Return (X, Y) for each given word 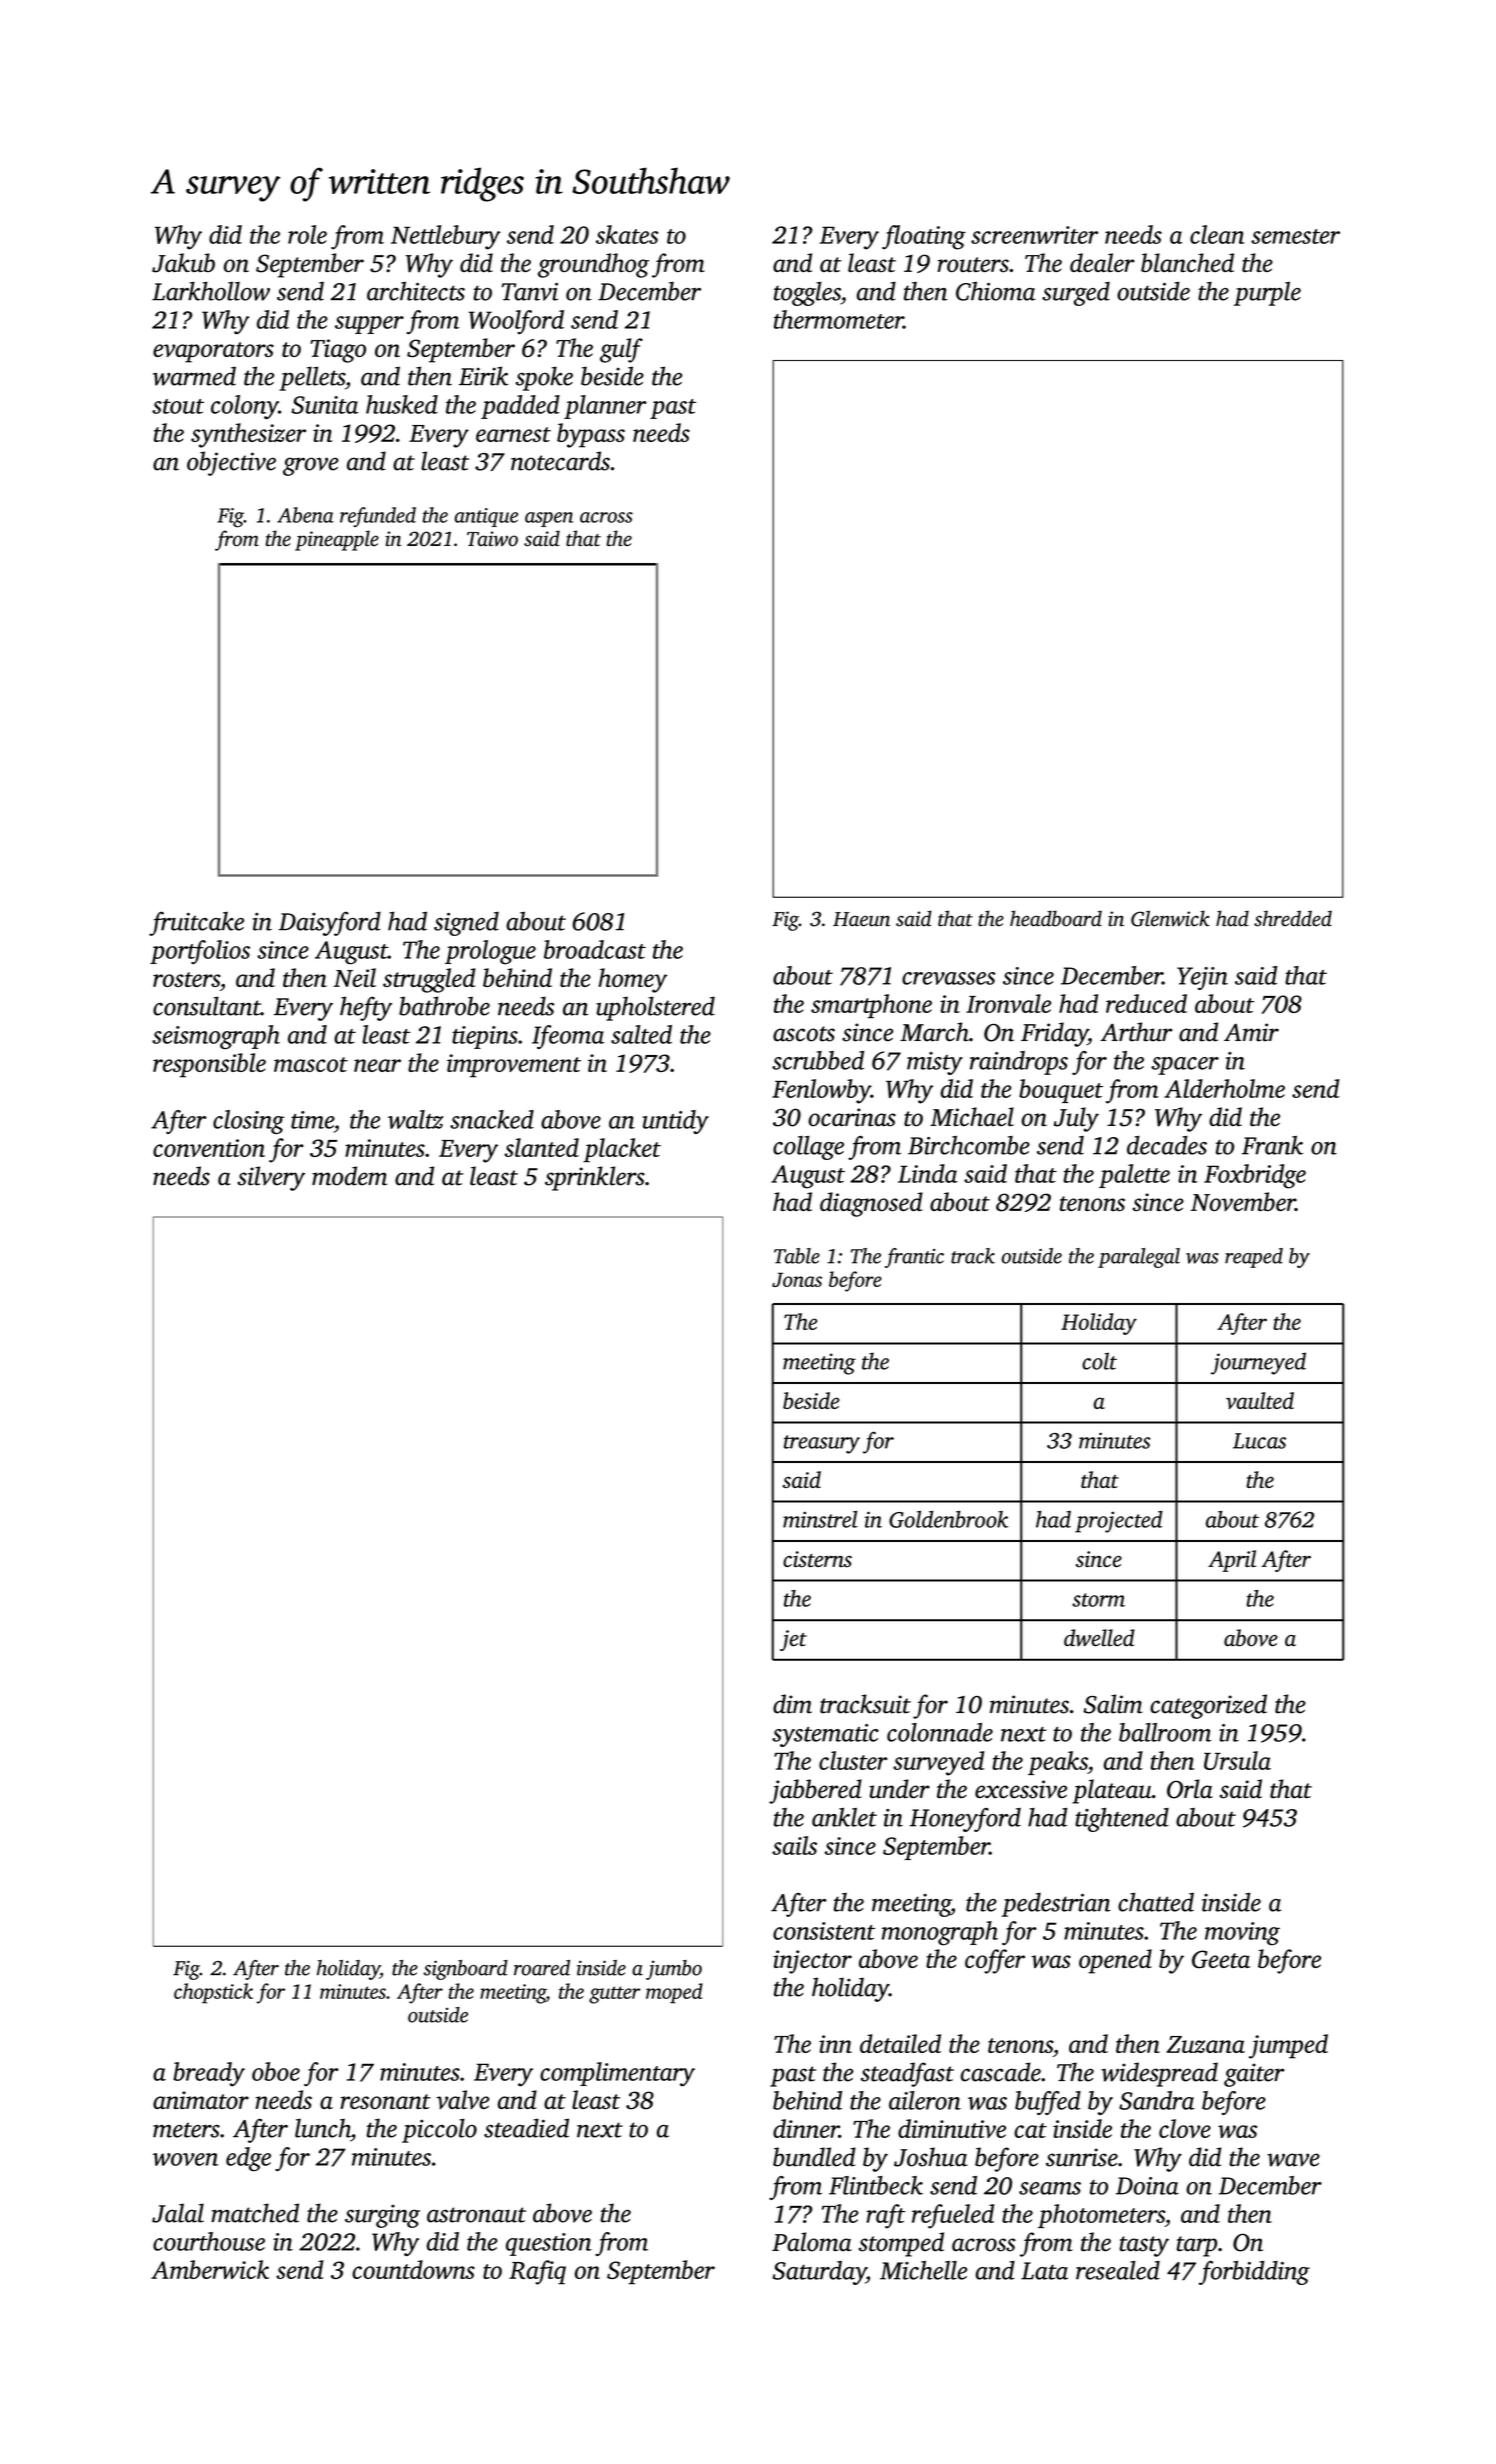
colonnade (940, 1732)
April (1232, 1561)
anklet (844, 1817)
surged (1076, 294)
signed (466, 924)
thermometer (838, 319)
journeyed (1258, 1363)
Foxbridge (1255, 1176)
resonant (385, 2101)
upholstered (655, 1008)
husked (402, 404)
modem (349, 1176)
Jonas (797, 1279)
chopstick (213, 1993)
